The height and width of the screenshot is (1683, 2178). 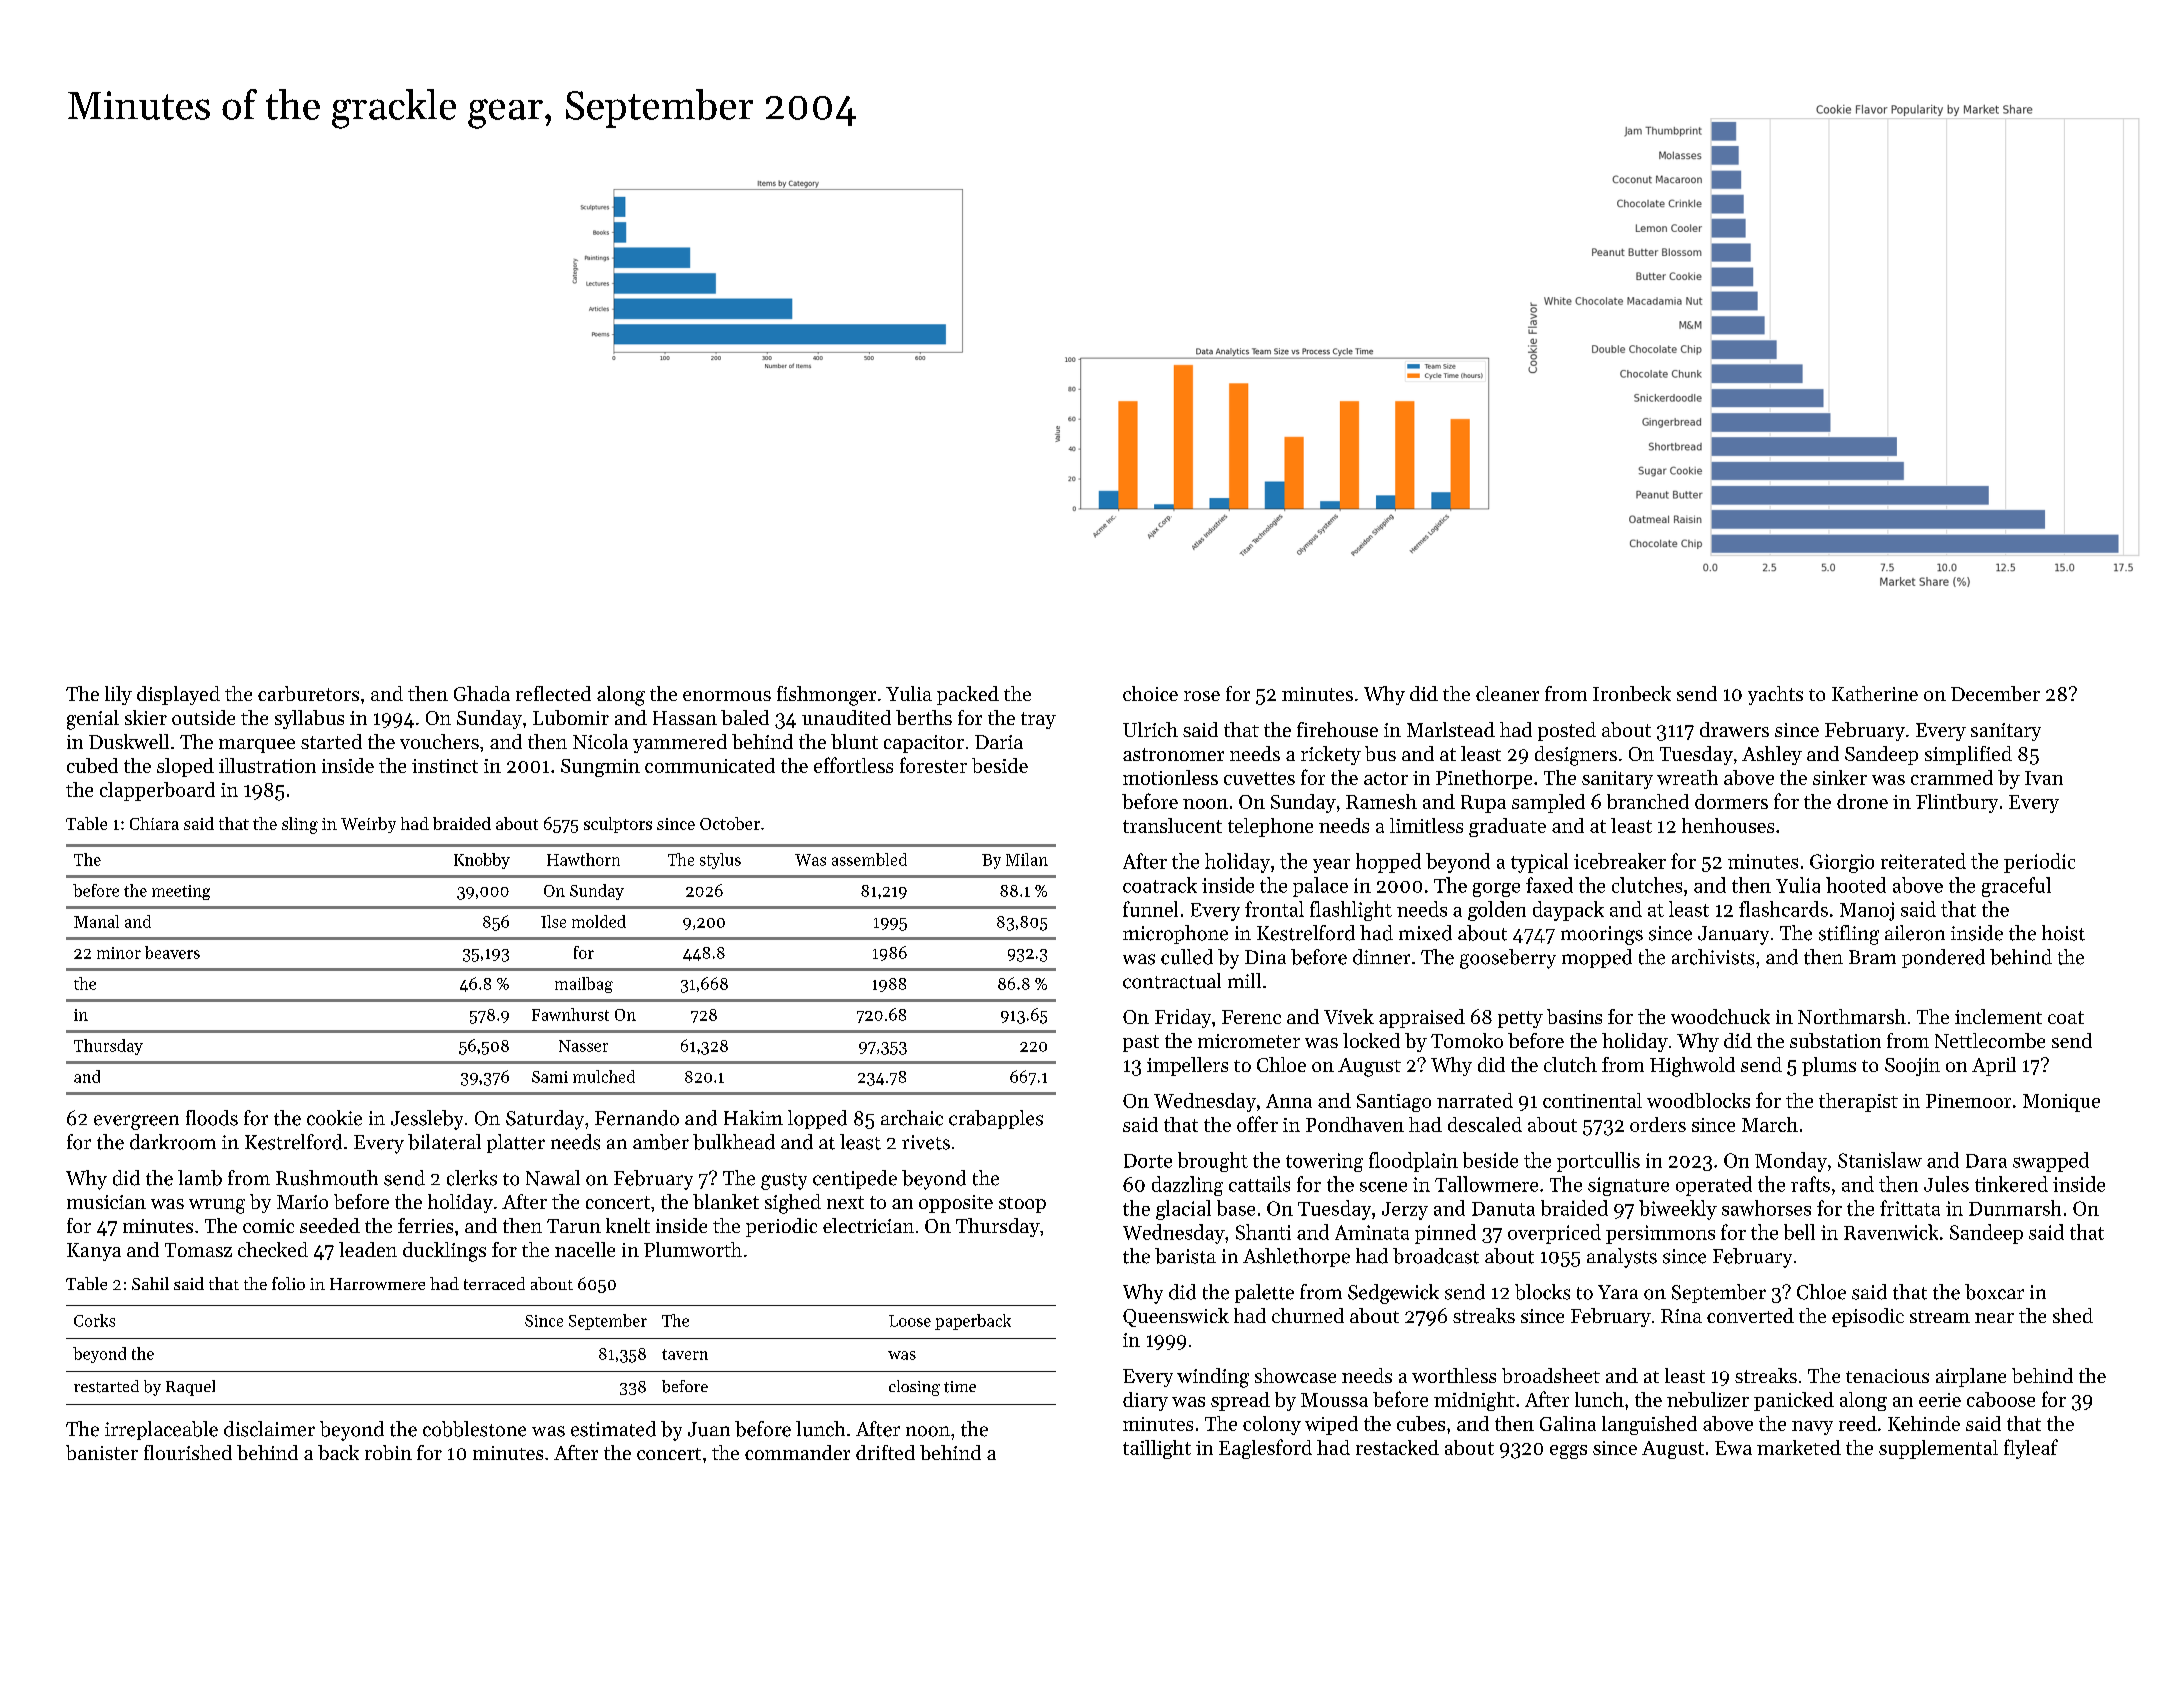 I want to click on disclaimer, so click(x=269, y=1429).
